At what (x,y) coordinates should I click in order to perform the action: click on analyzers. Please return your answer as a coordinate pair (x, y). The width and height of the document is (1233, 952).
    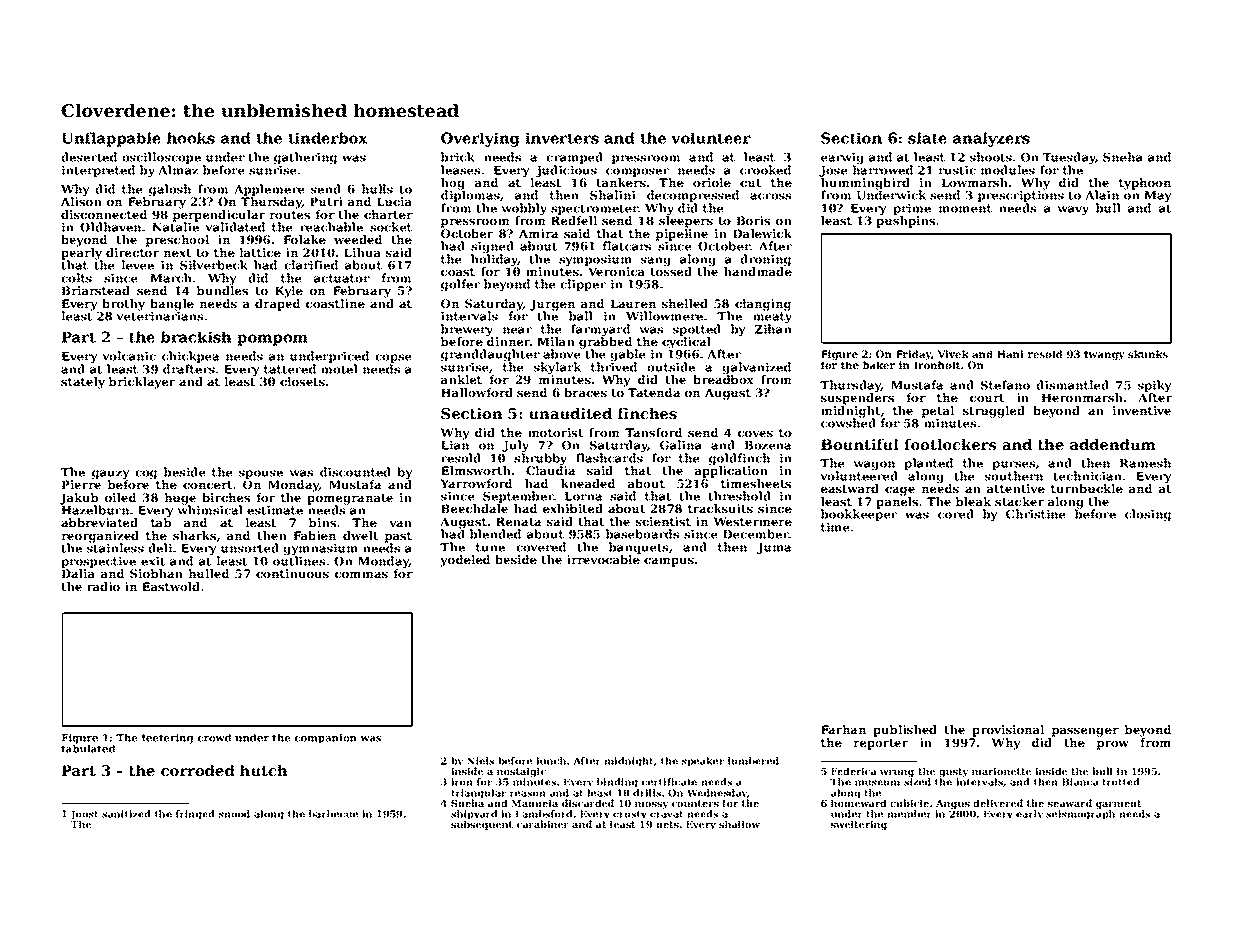
    Looking at the image, I should click on (991, 139).
